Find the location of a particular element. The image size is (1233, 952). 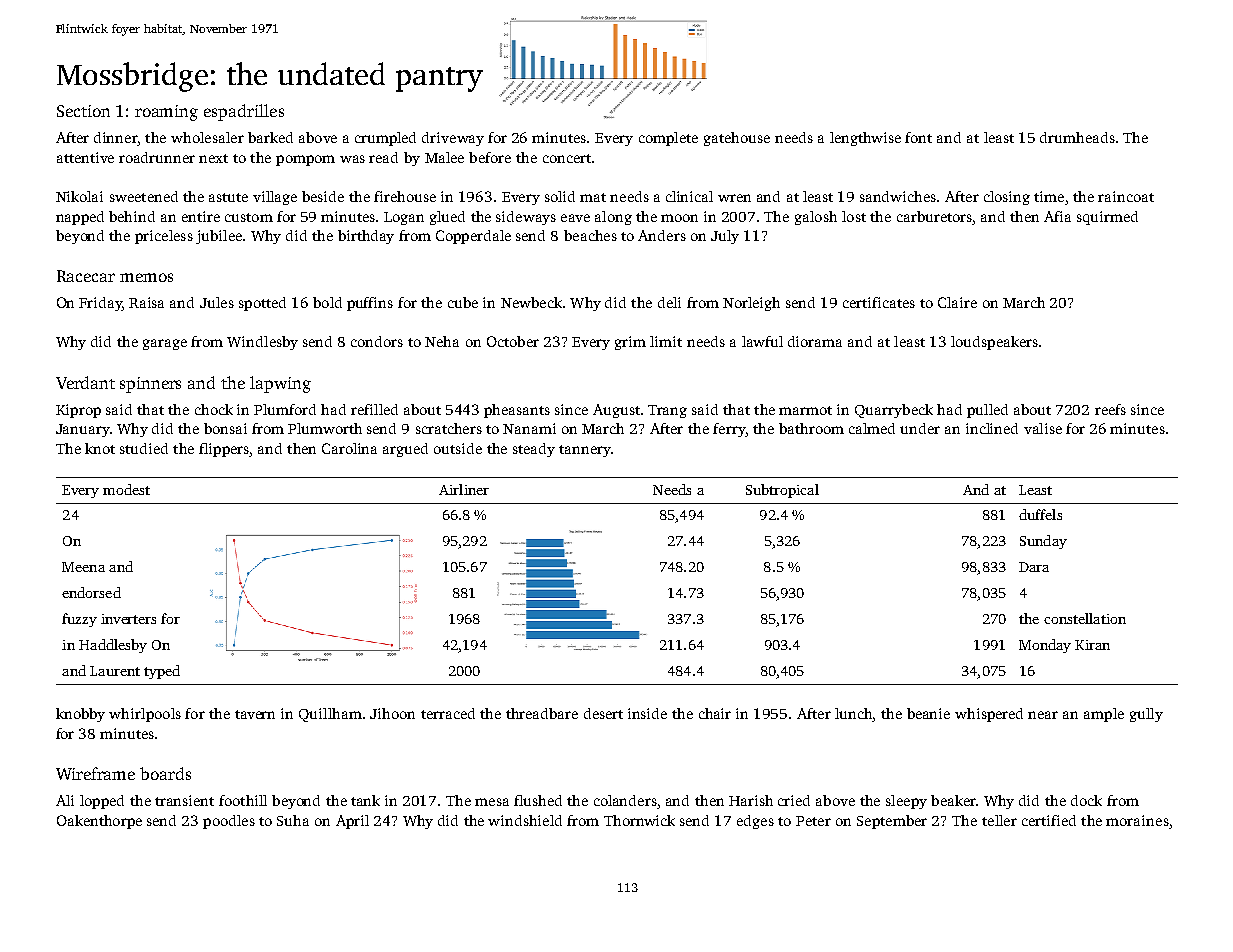

constellation is located at coordinates (1085, 618).
